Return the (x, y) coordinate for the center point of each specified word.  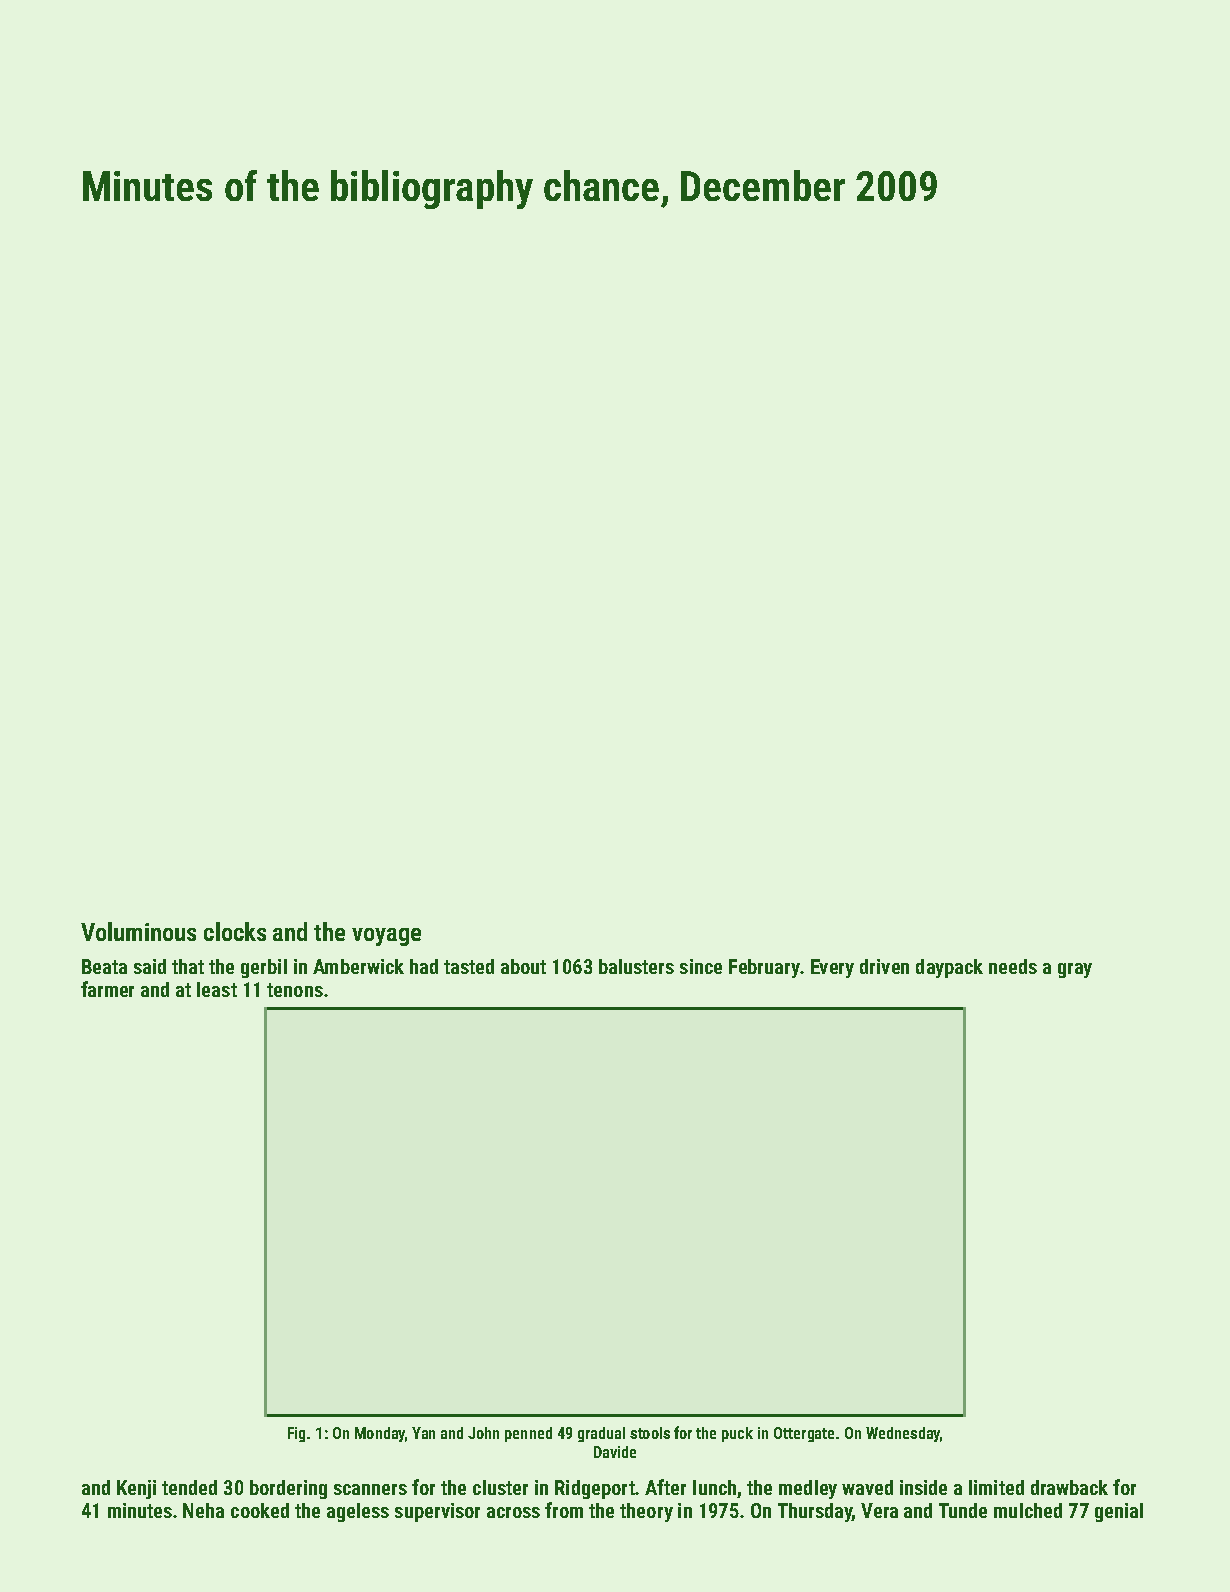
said (150, 966)
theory (646, 1512)
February (764, 968)
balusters (636, 966)
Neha (203, 1510)
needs (1013, 966)
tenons (295, 990)
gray (1075, 970)
